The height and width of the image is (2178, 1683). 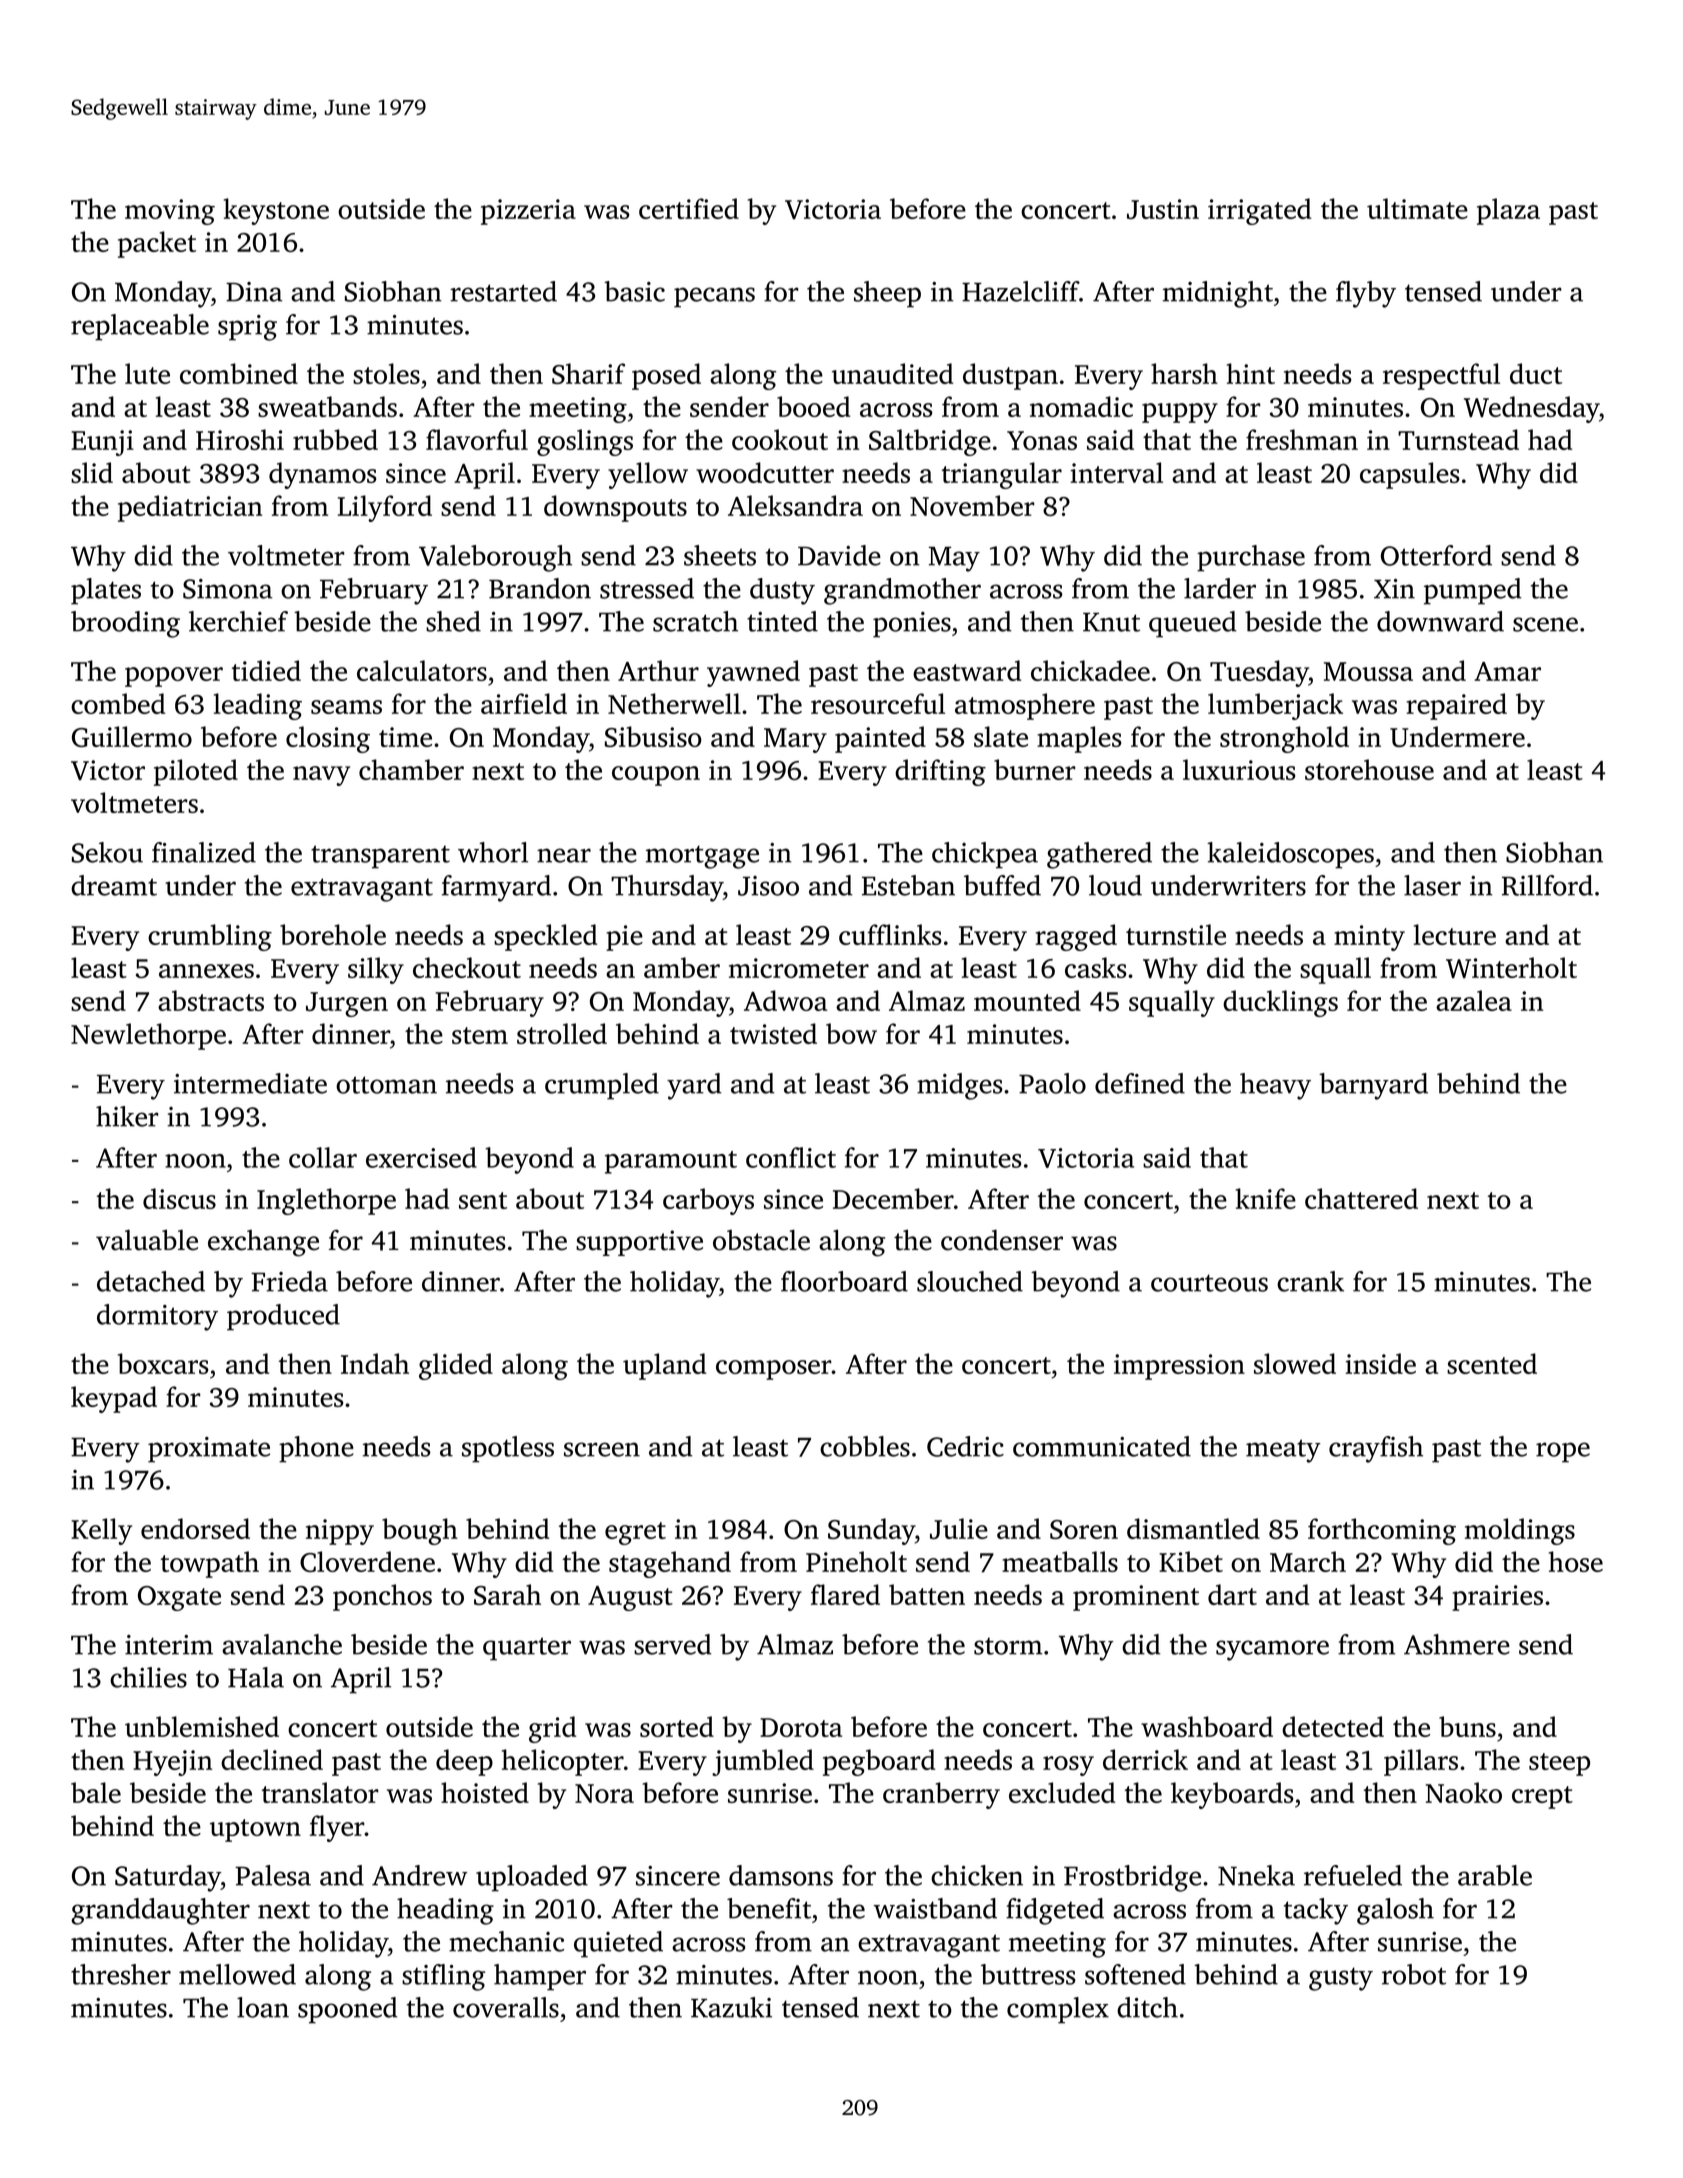 I want to click on silky, so click(x=376, y=970).
